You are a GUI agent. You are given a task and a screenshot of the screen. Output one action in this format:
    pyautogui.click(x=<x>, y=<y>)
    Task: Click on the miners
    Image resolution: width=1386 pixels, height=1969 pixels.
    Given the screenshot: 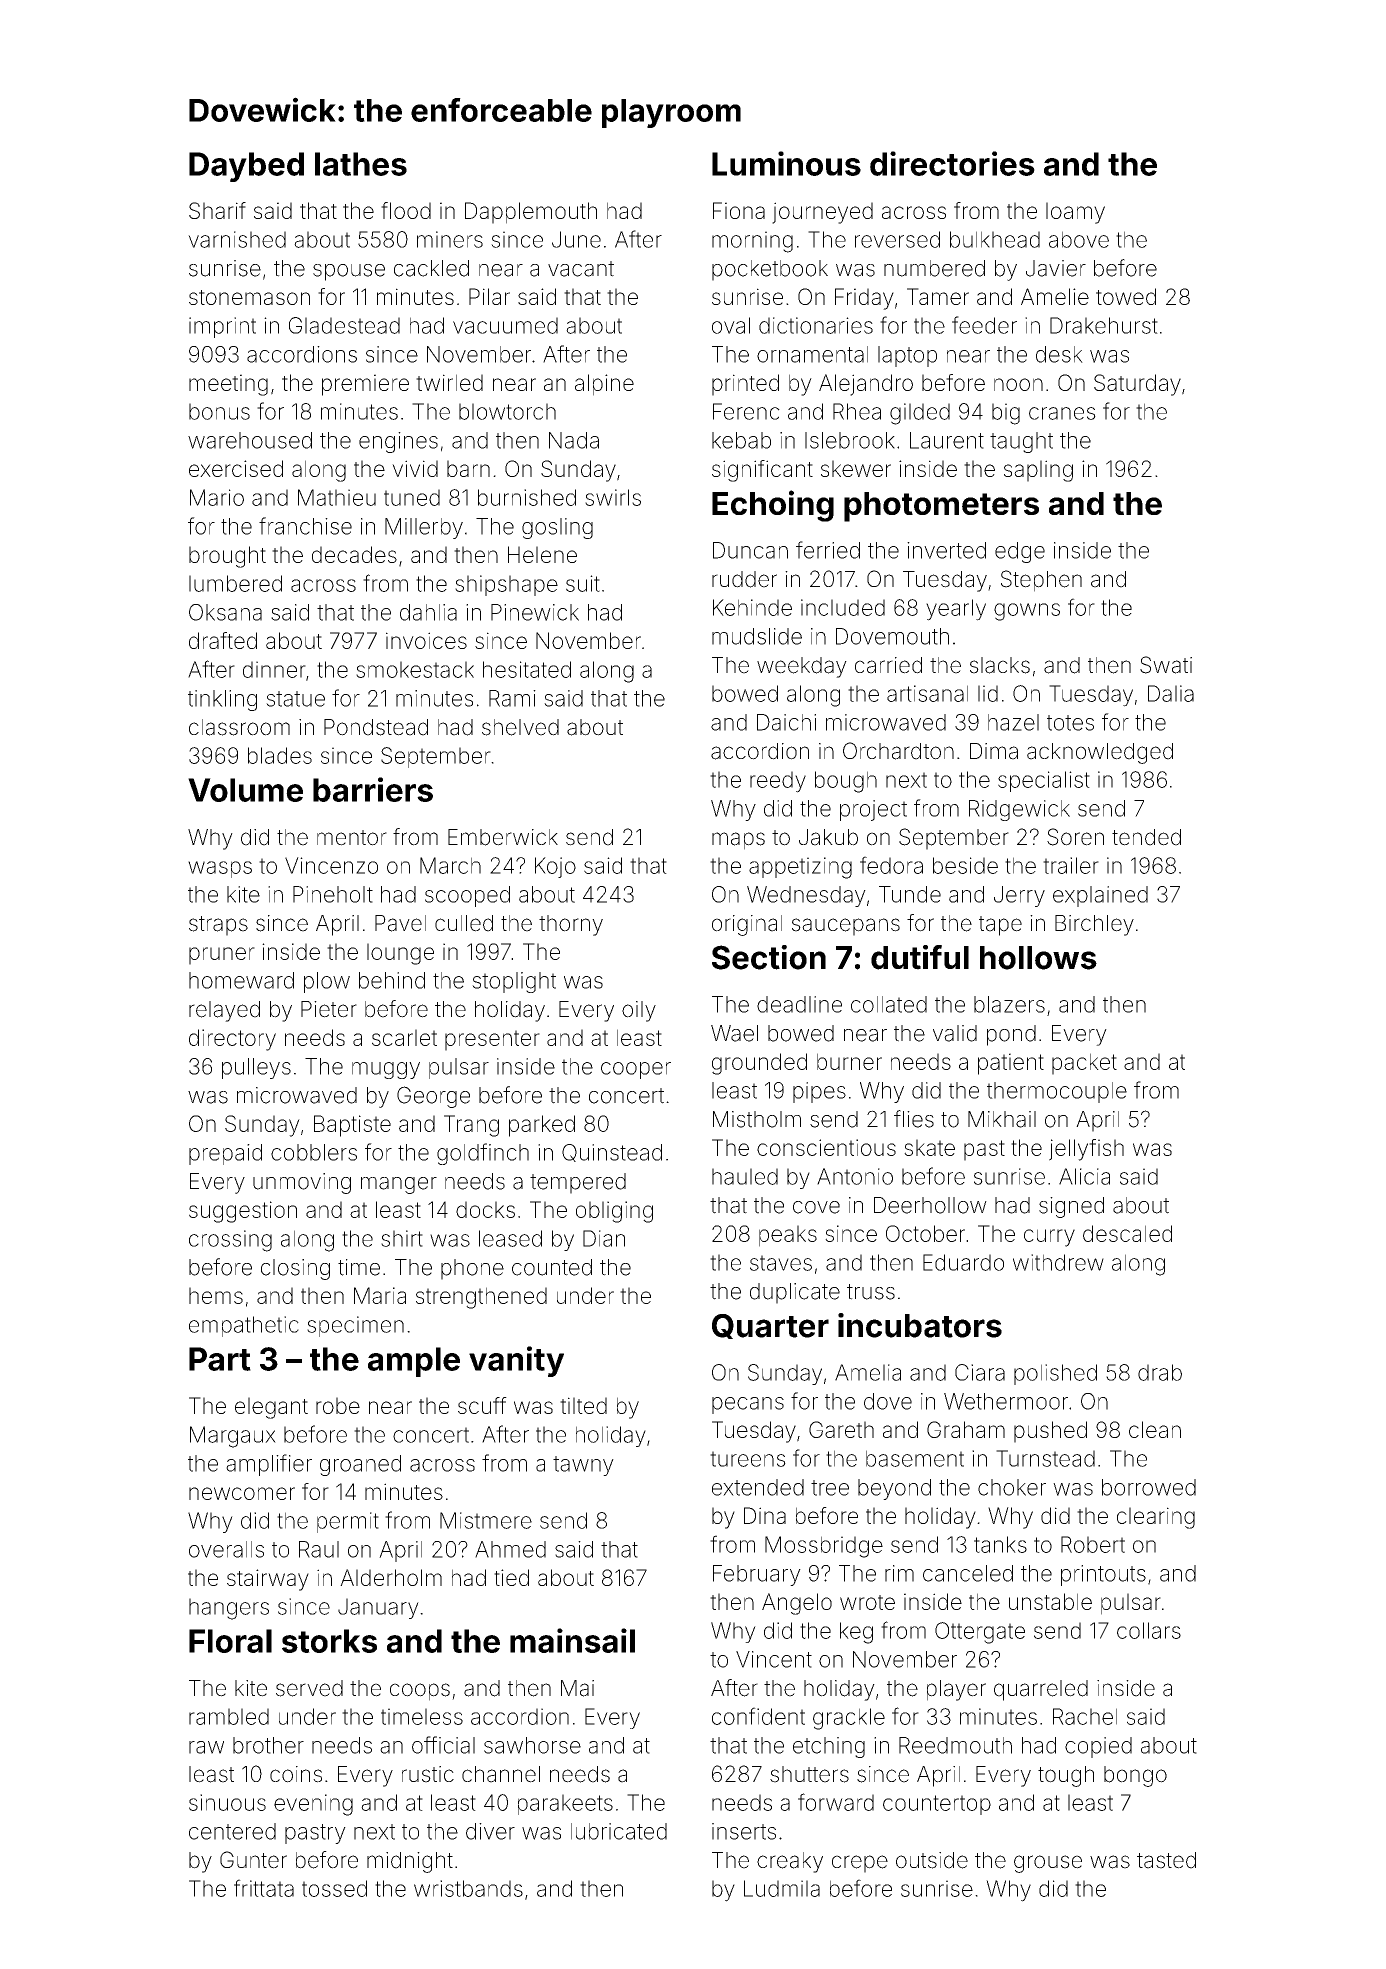 What is the action you would take?
    pyautogui.click(x=450, y=239)
